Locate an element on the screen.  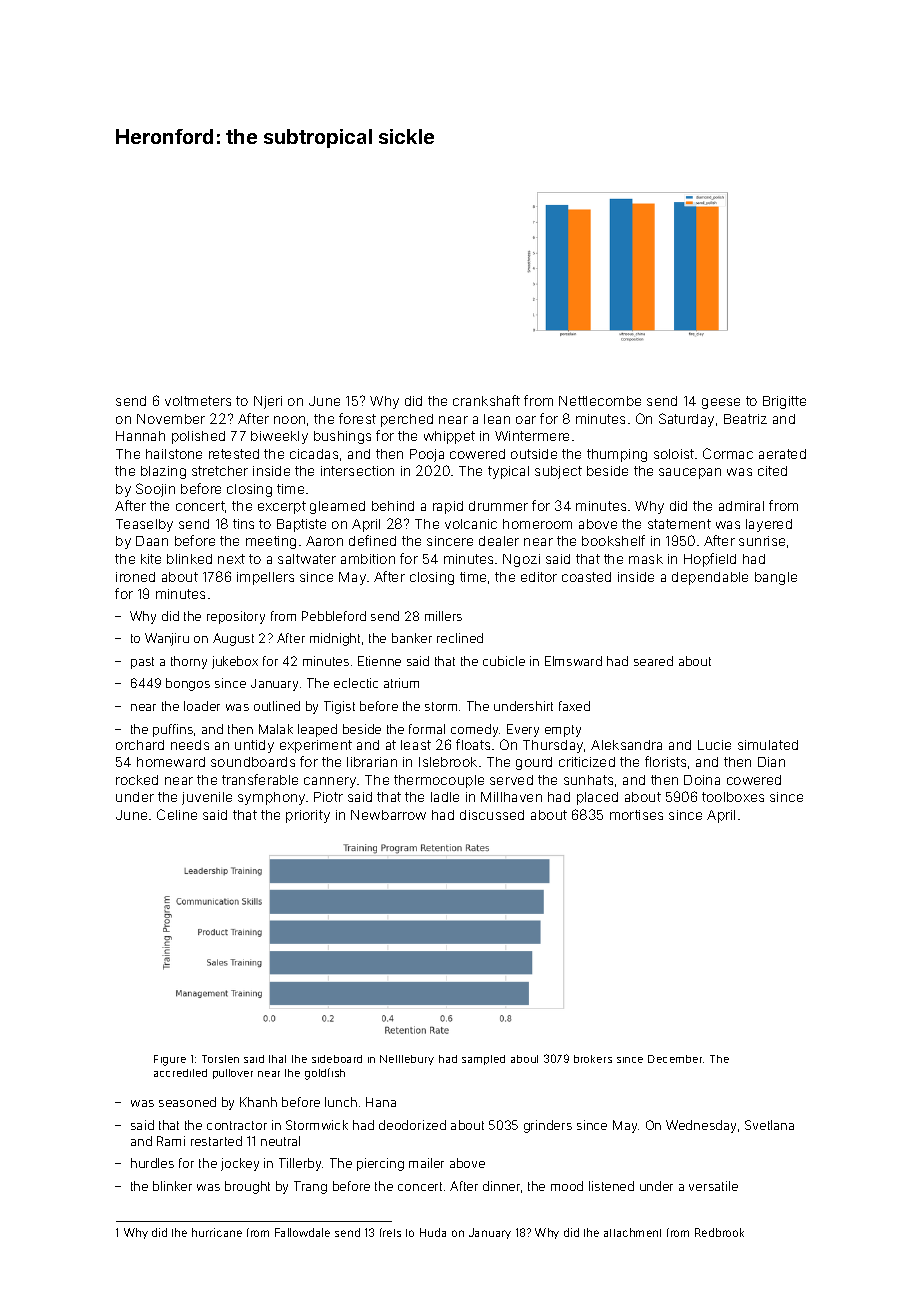
crankshaft is located at coordinates (486, 400).
